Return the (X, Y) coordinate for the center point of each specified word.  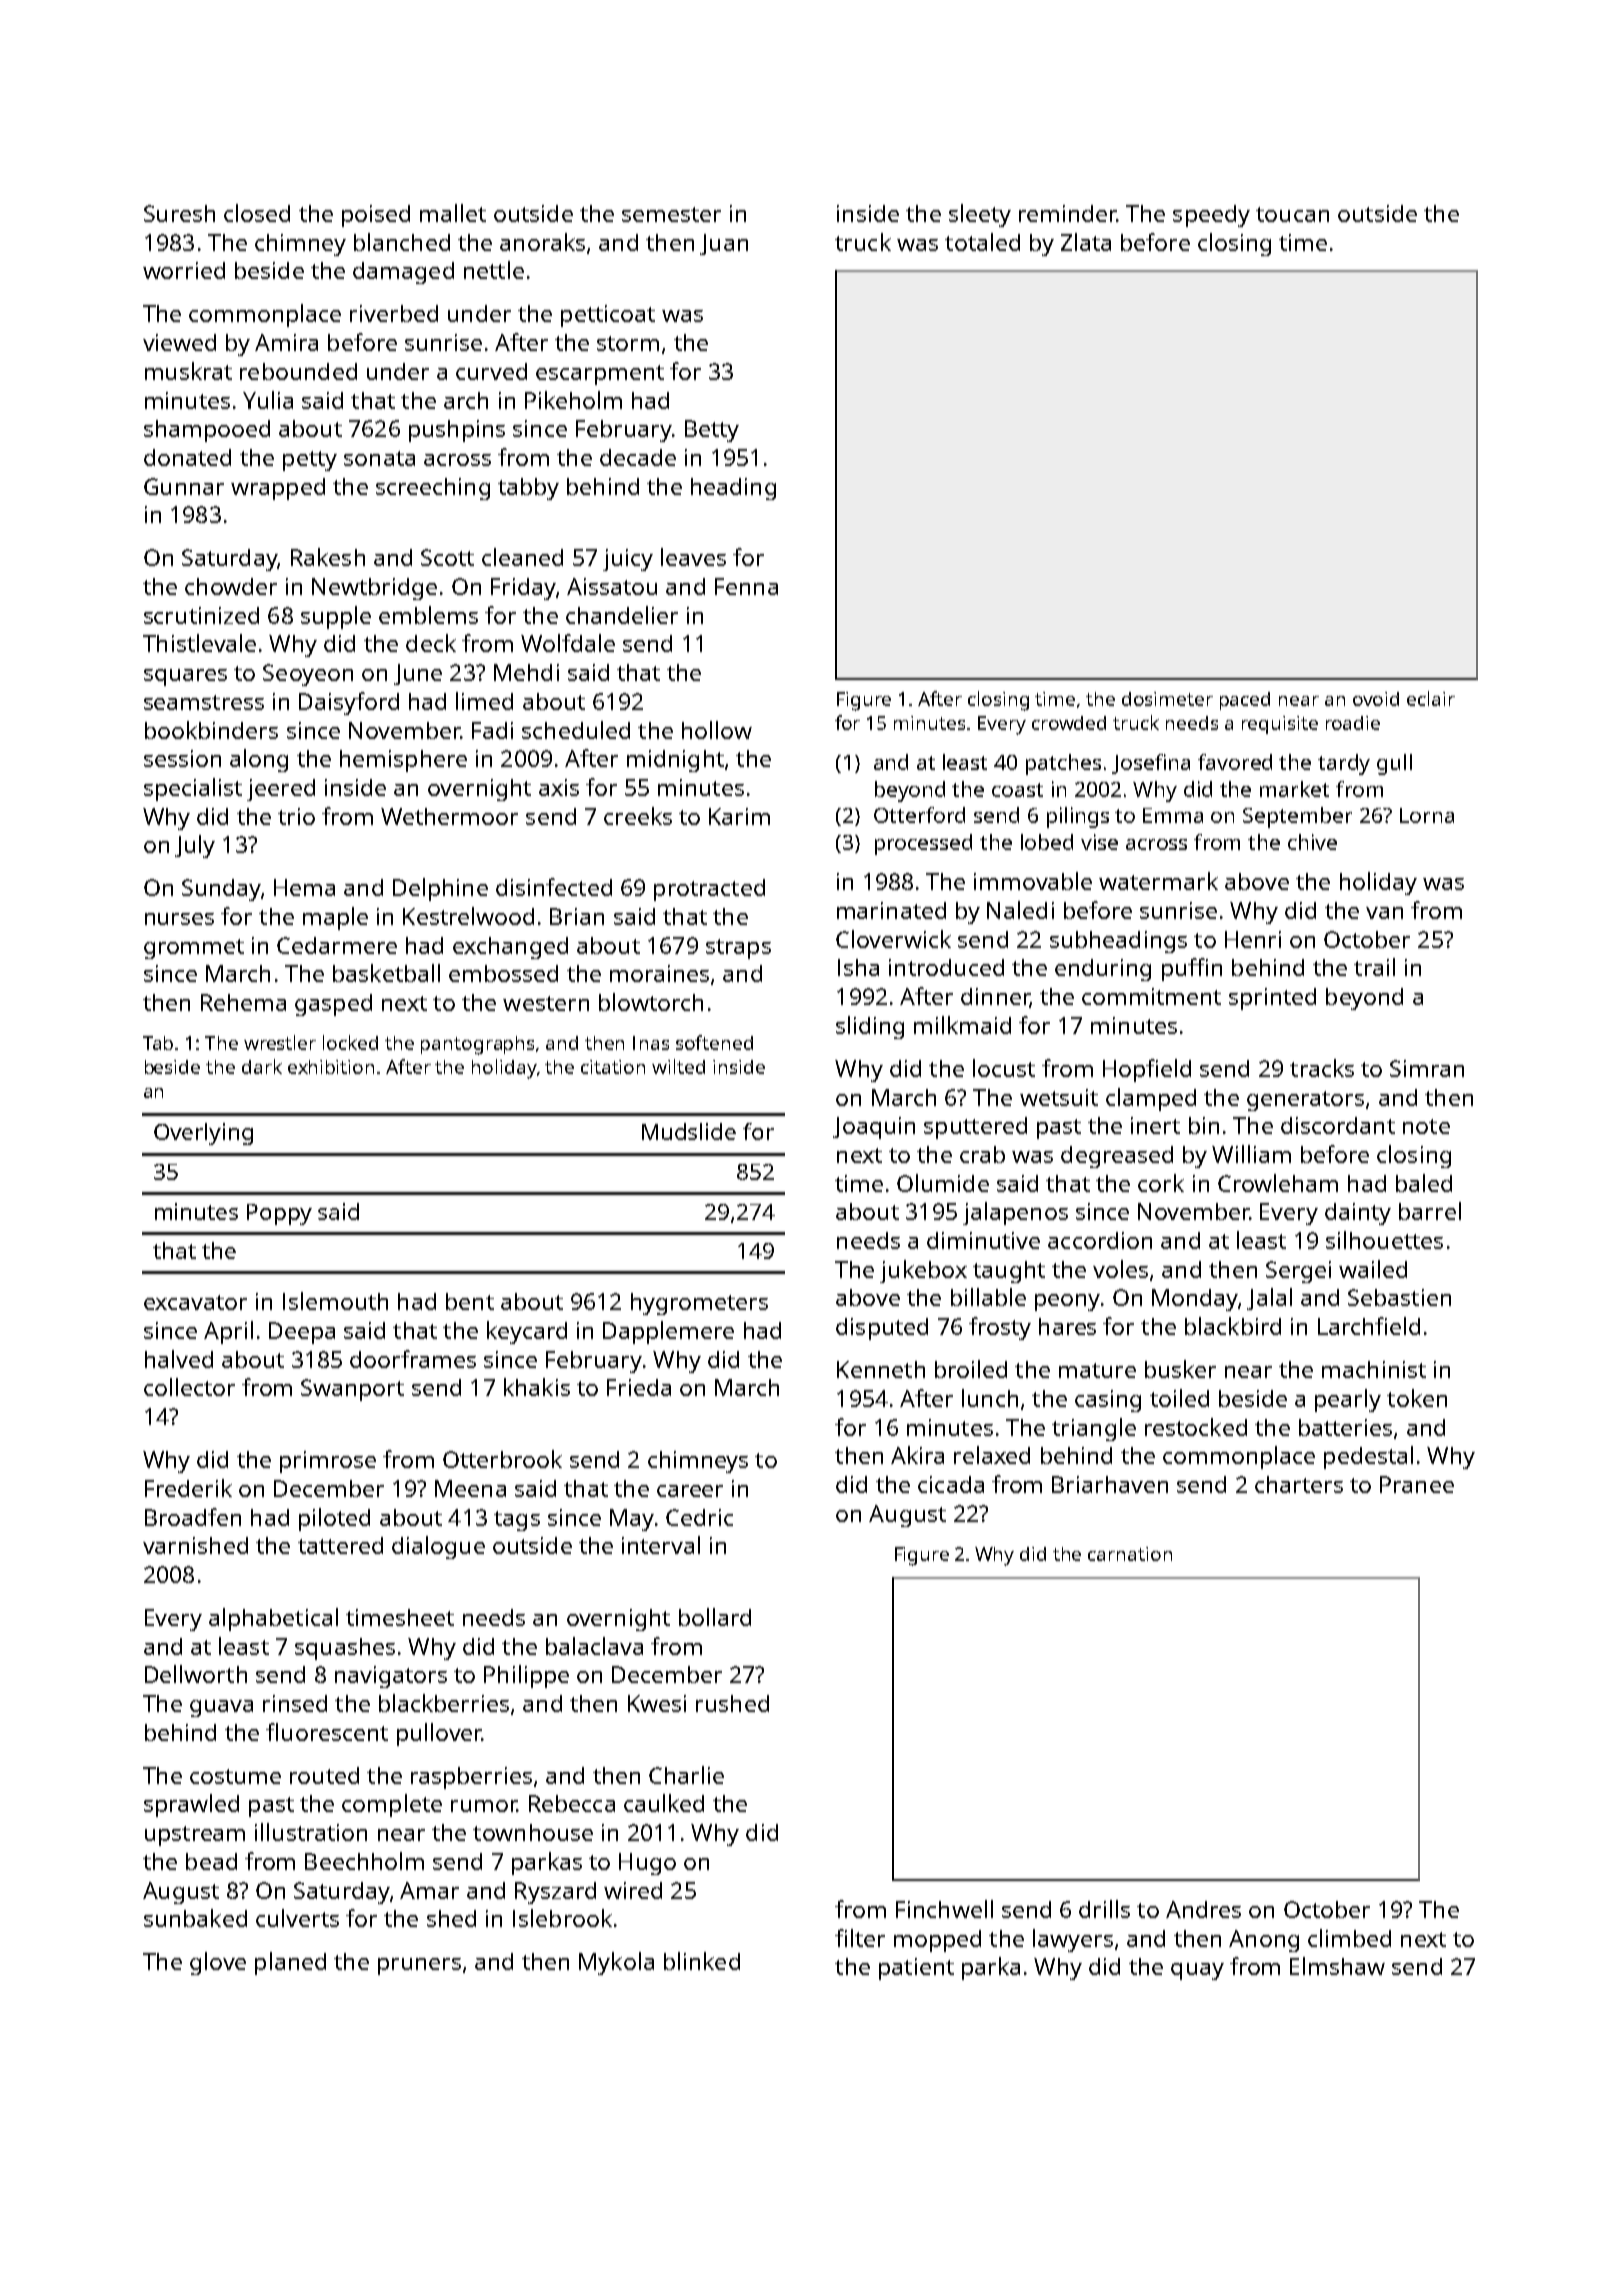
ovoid (1376, 699)
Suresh (179, 213)
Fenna (746, 586)
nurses (179, 919)
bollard (715, 1617)
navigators (391, 1677)
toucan (1292, 214)
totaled (982, 242)
